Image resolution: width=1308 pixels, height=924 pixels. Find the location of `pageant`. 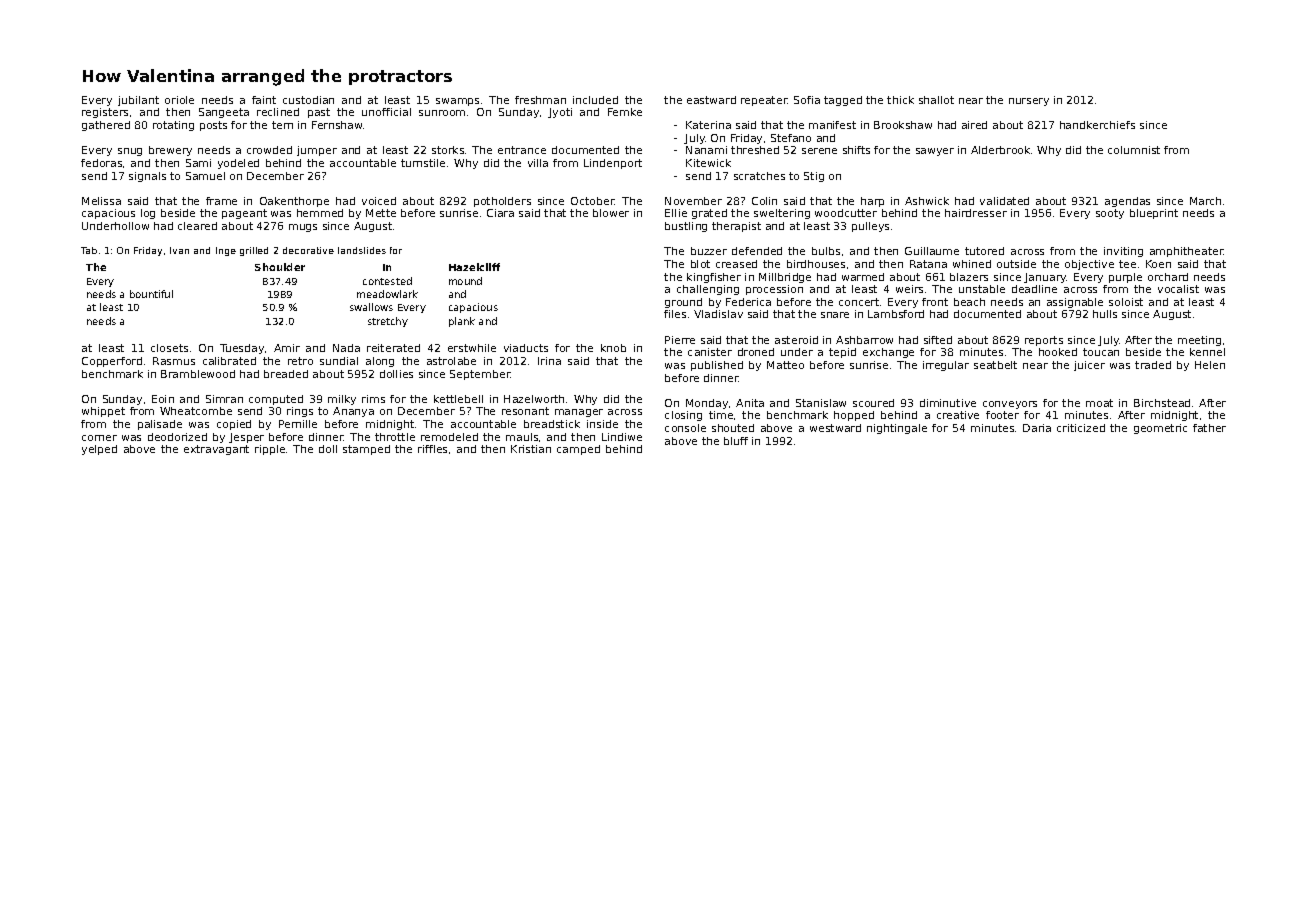

pageant is located at coordinates (244, 214).
